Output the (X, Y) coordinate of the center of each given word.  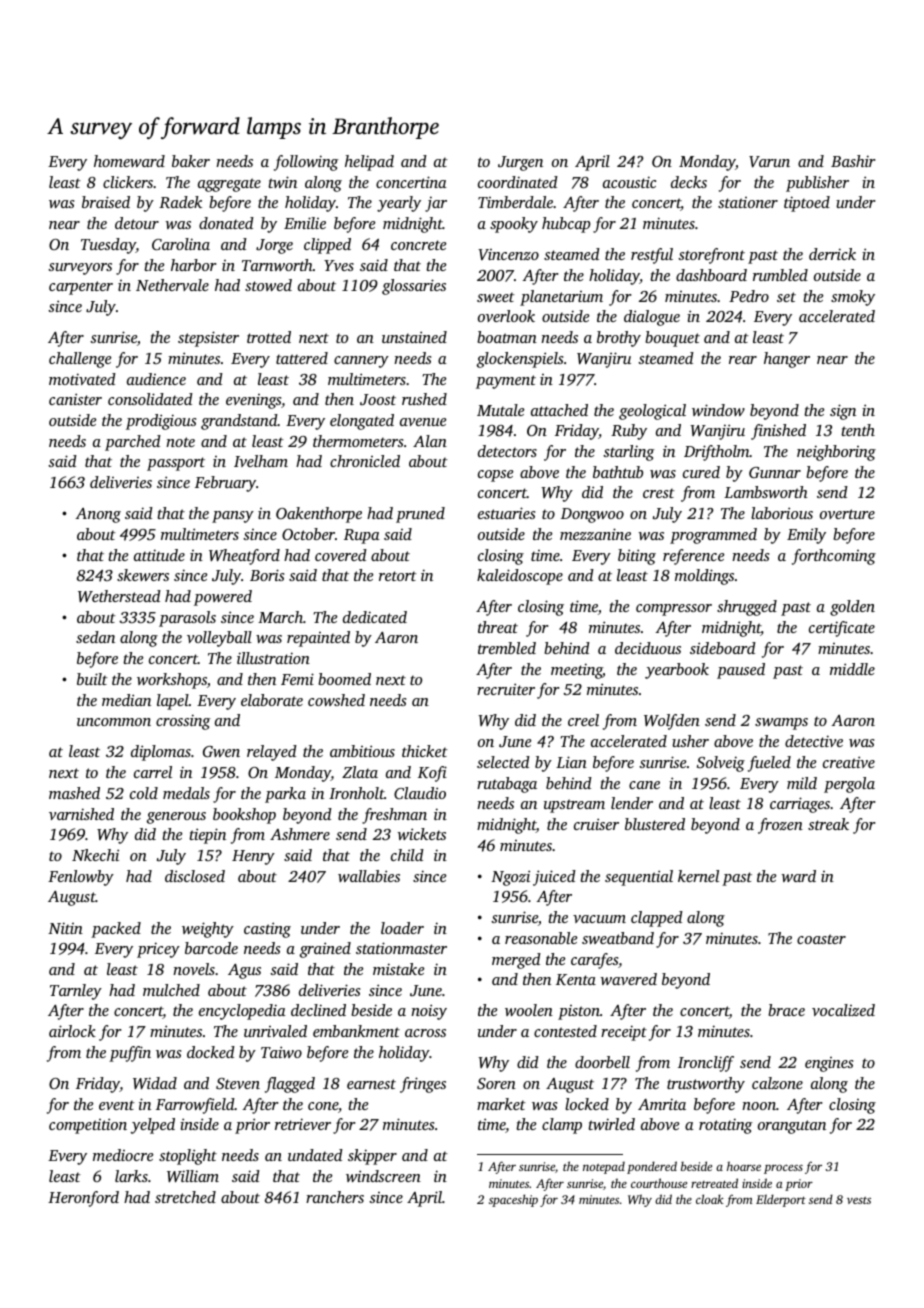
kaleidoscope (520, 577)
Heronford (83, 1199)
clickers (128, 182)
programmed (713, 536)
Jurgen (520, 163)
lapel (173, 702)
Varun (769, 162)
